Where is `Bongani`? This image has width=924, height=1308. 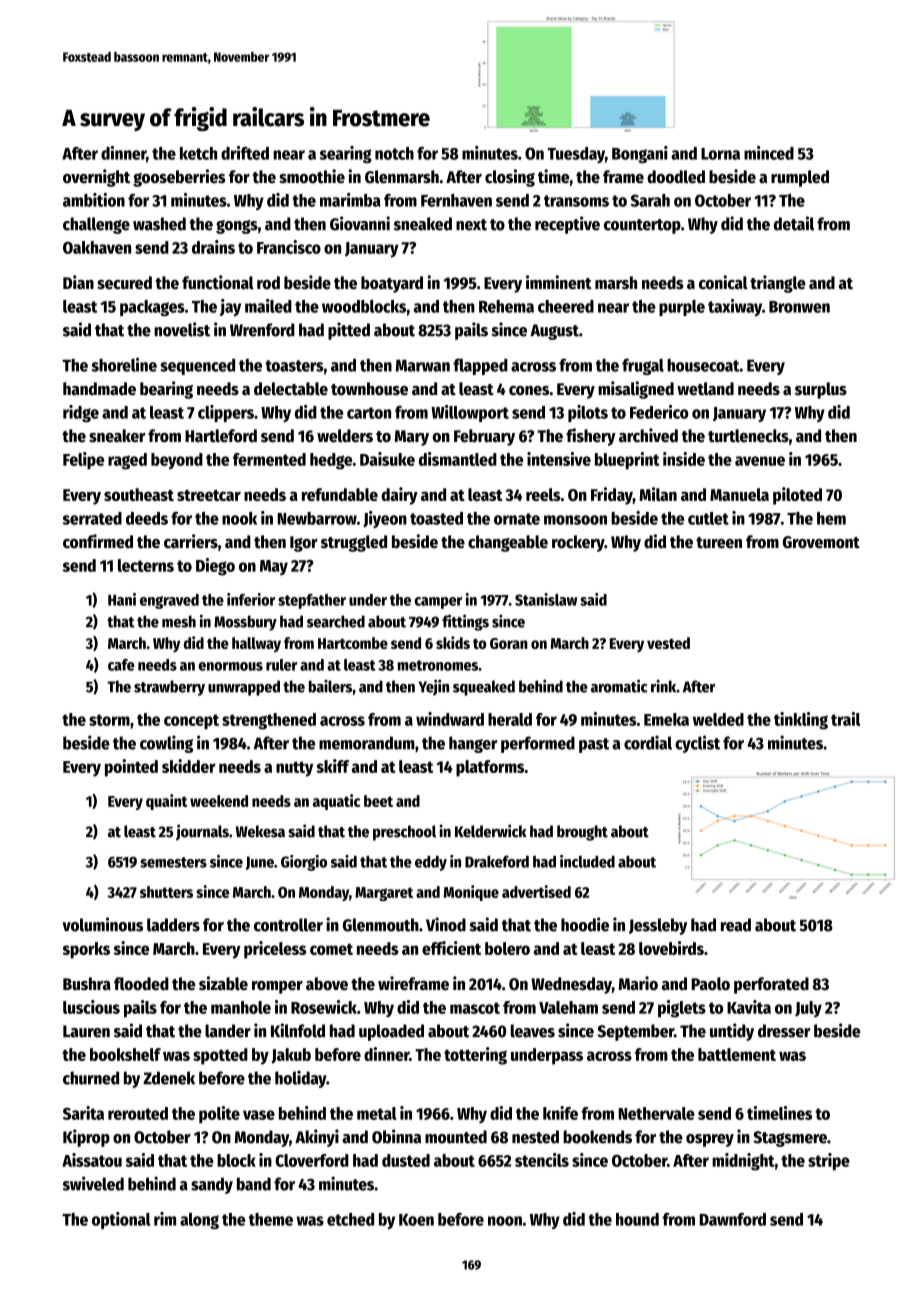
Bongani is located at coordinates (640, 154).
